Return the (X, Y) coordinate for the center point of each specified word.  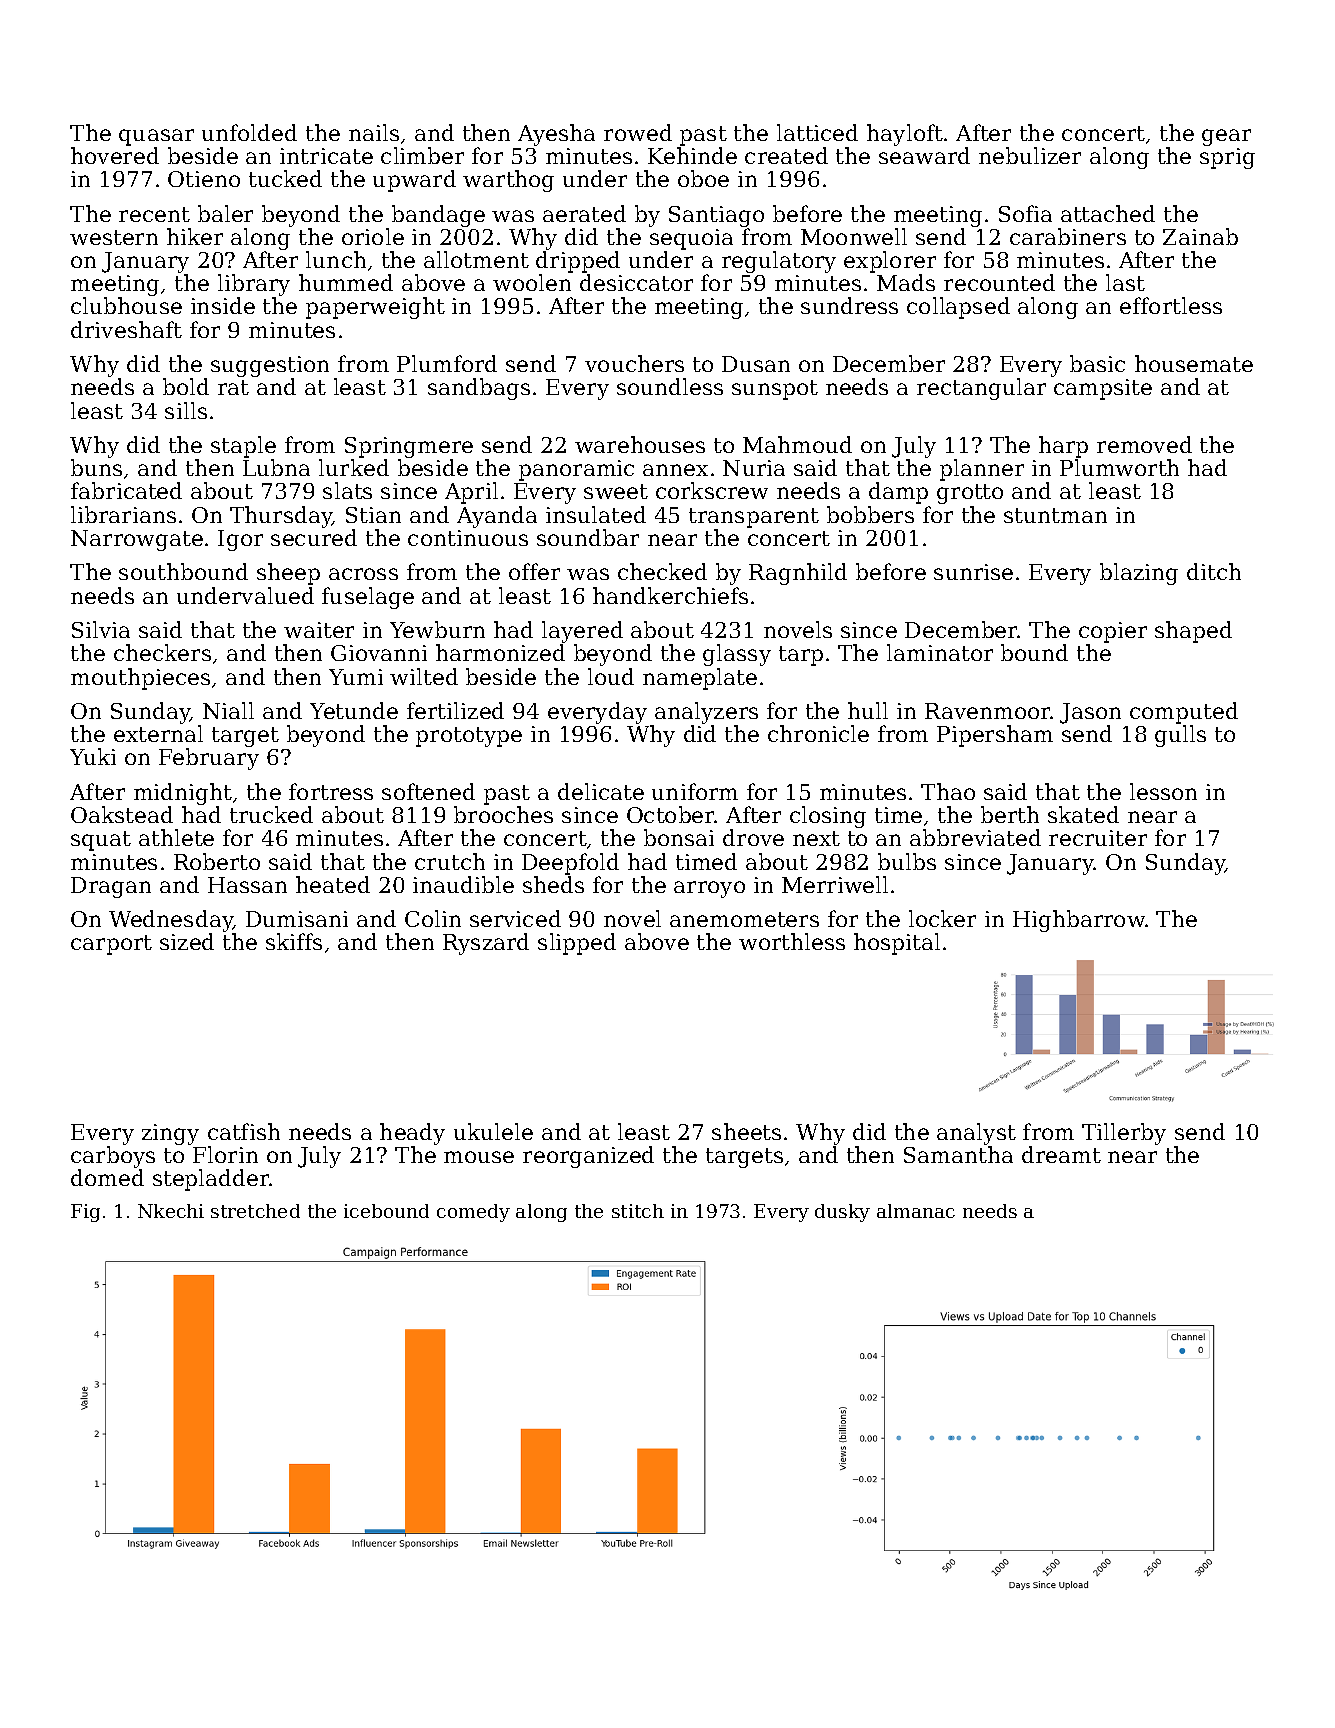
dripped (578, 262)
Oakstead (122, 814)
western (114, 237)
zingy (170, 1134)
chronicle (818, 733)
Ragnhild (798, 574)
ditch (1214, 571)
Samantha (958, 1154)
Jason (1090, 713)
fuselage (368, 598)
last (1125, 282)
